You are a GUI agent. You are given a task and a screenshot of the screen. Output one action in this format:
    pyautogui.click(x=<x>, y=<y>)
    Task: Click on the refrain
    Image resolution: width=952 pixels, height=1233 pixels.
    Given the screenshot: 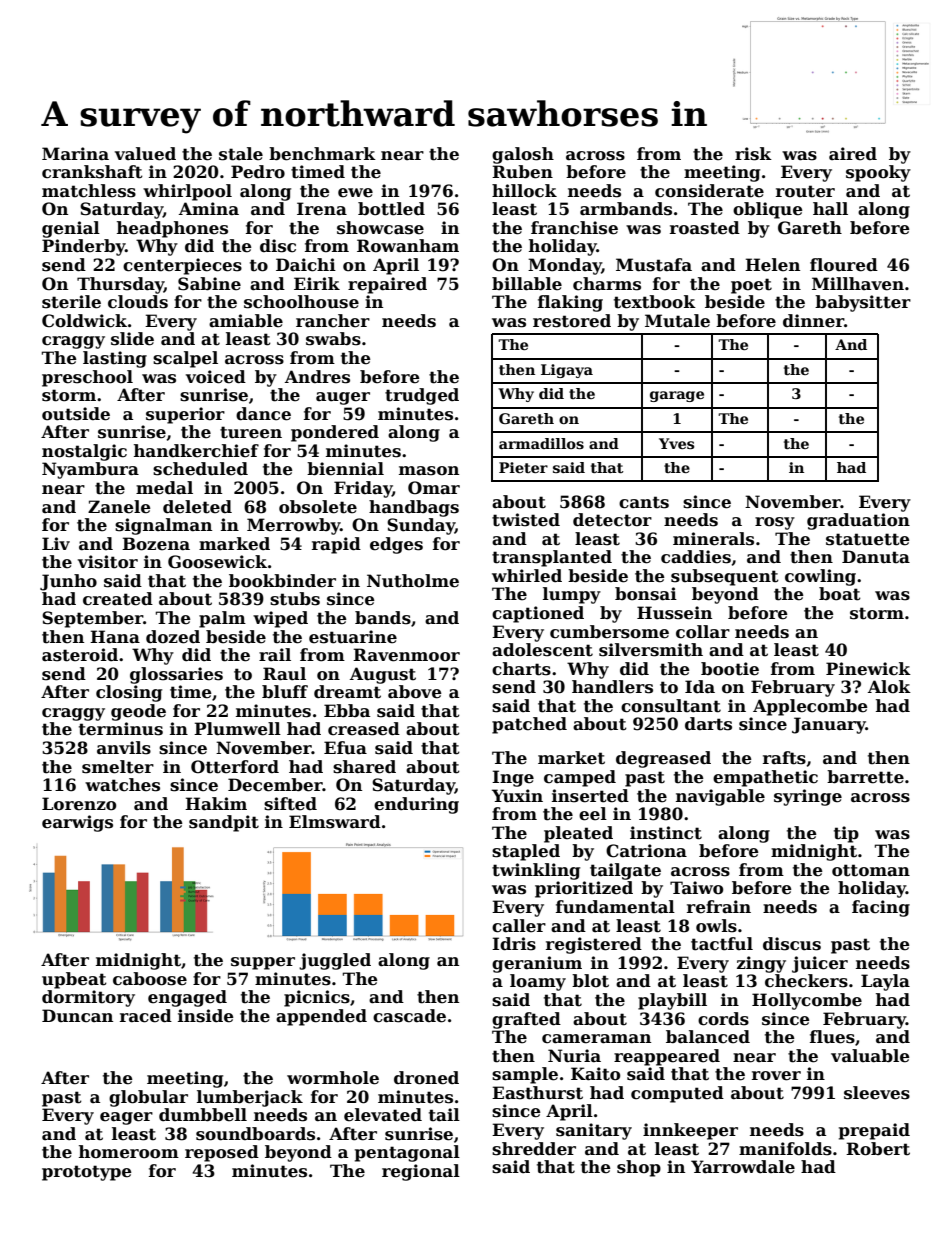 What is the action you would take?
    pyautogui.click(x=719, y=907)
